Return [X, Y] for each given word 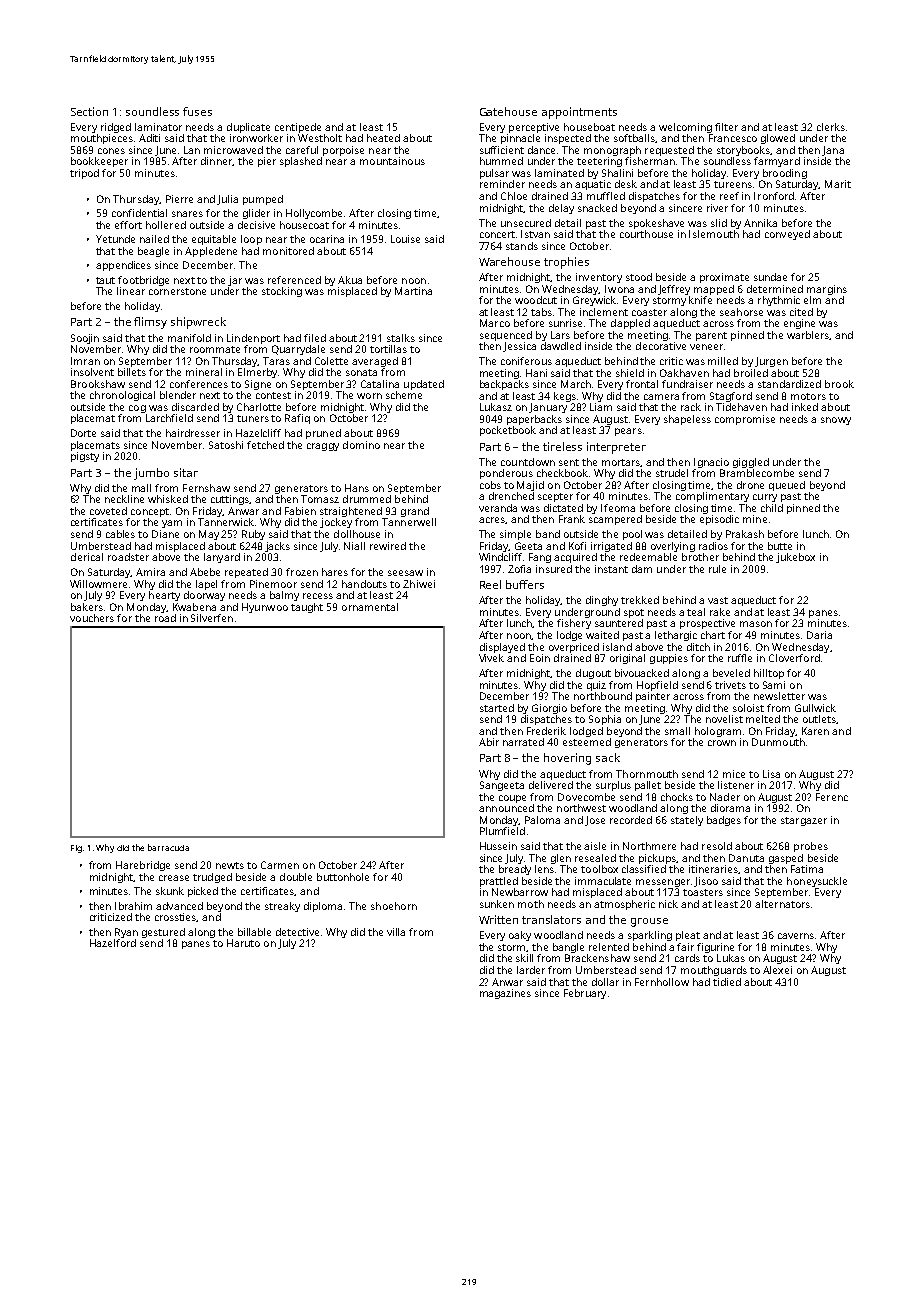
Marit [838, 184]
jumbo [151, 474]
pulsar [494, 174]
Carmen [280, 865]
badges [724, 821]
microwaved [233, 150]
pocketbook [508, 431]
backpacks [504, 385]
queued [787, 486]
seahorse [741, 312]
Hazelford [113, 943]
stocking [282, 292]
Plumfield [502, 831]
